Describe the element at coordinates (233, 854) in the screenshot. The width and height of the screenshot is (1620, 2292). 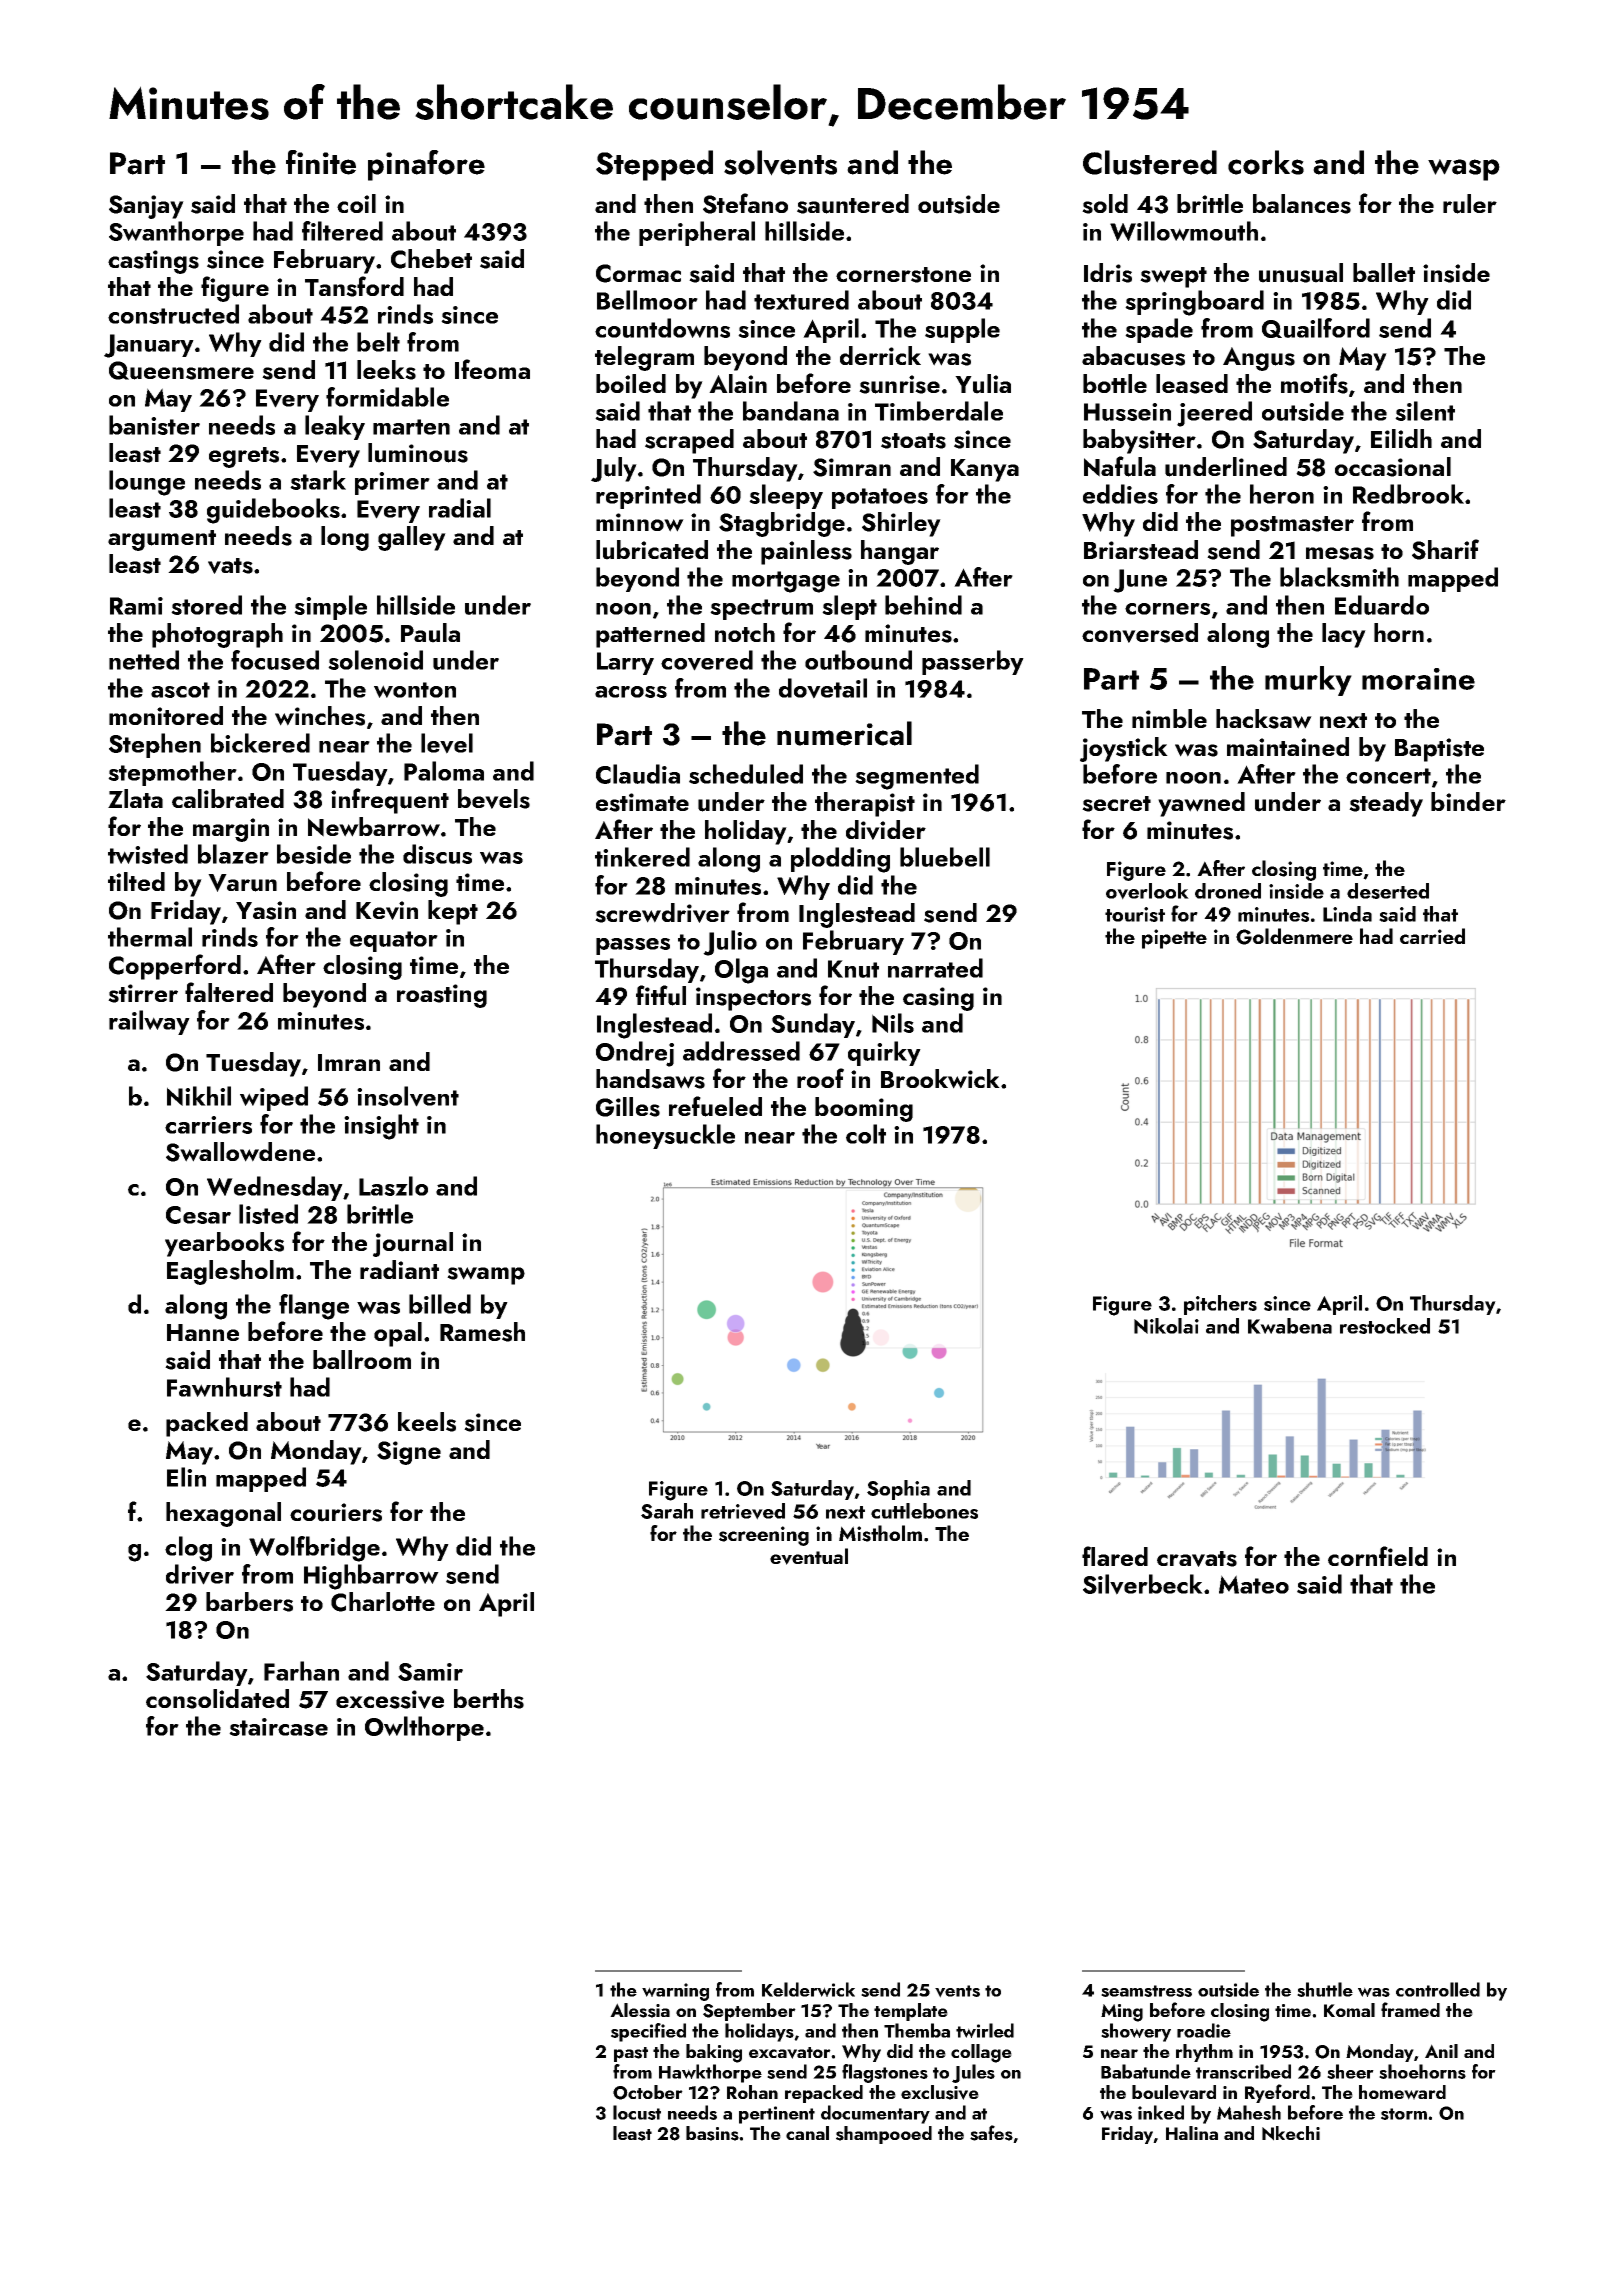
I see `blazer` at that location.
